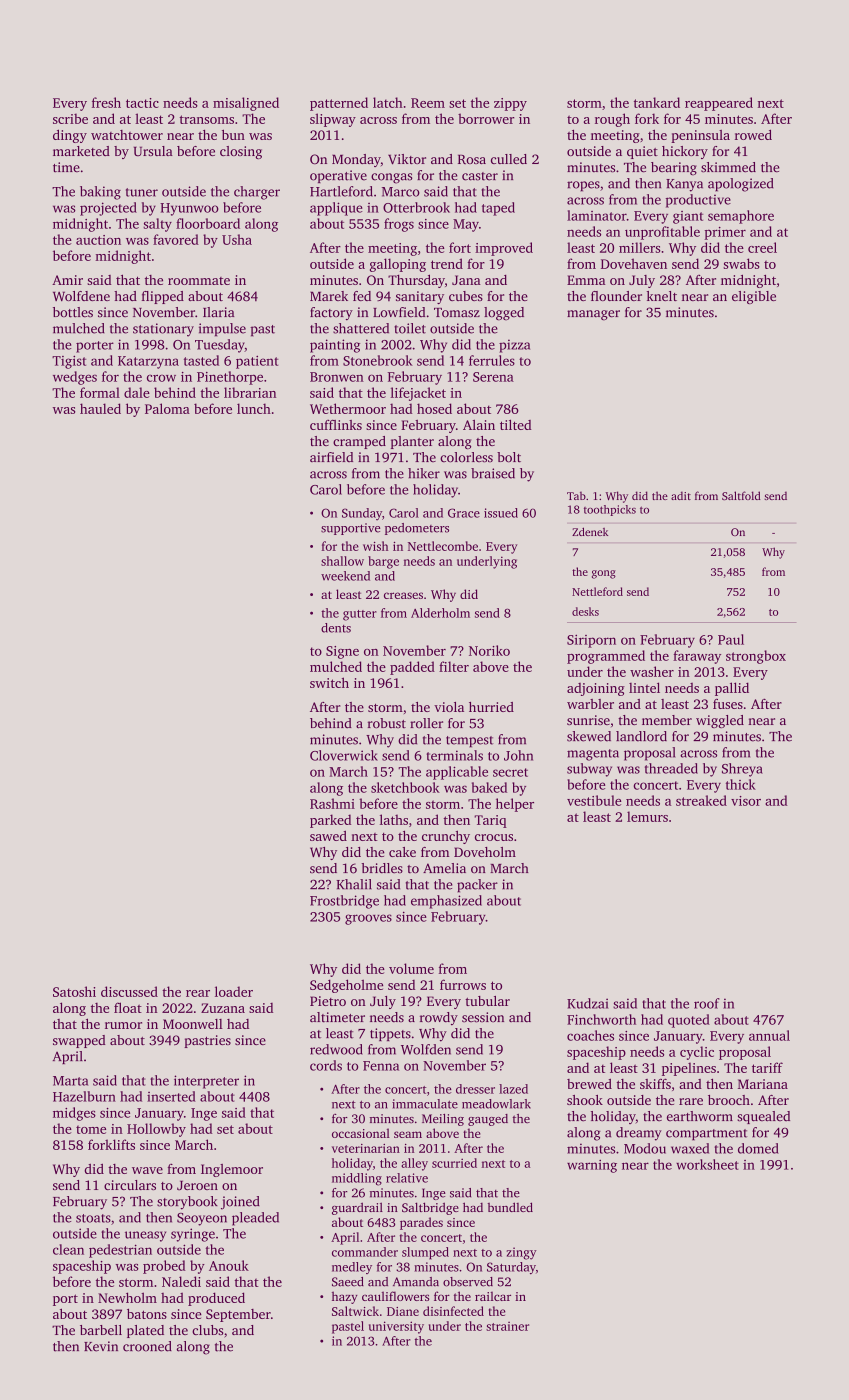 This document has width=849, height=1400. What do you see at coordinates (741, 263) in the document?
I see `swabs` at bounding box center [741, 263].
